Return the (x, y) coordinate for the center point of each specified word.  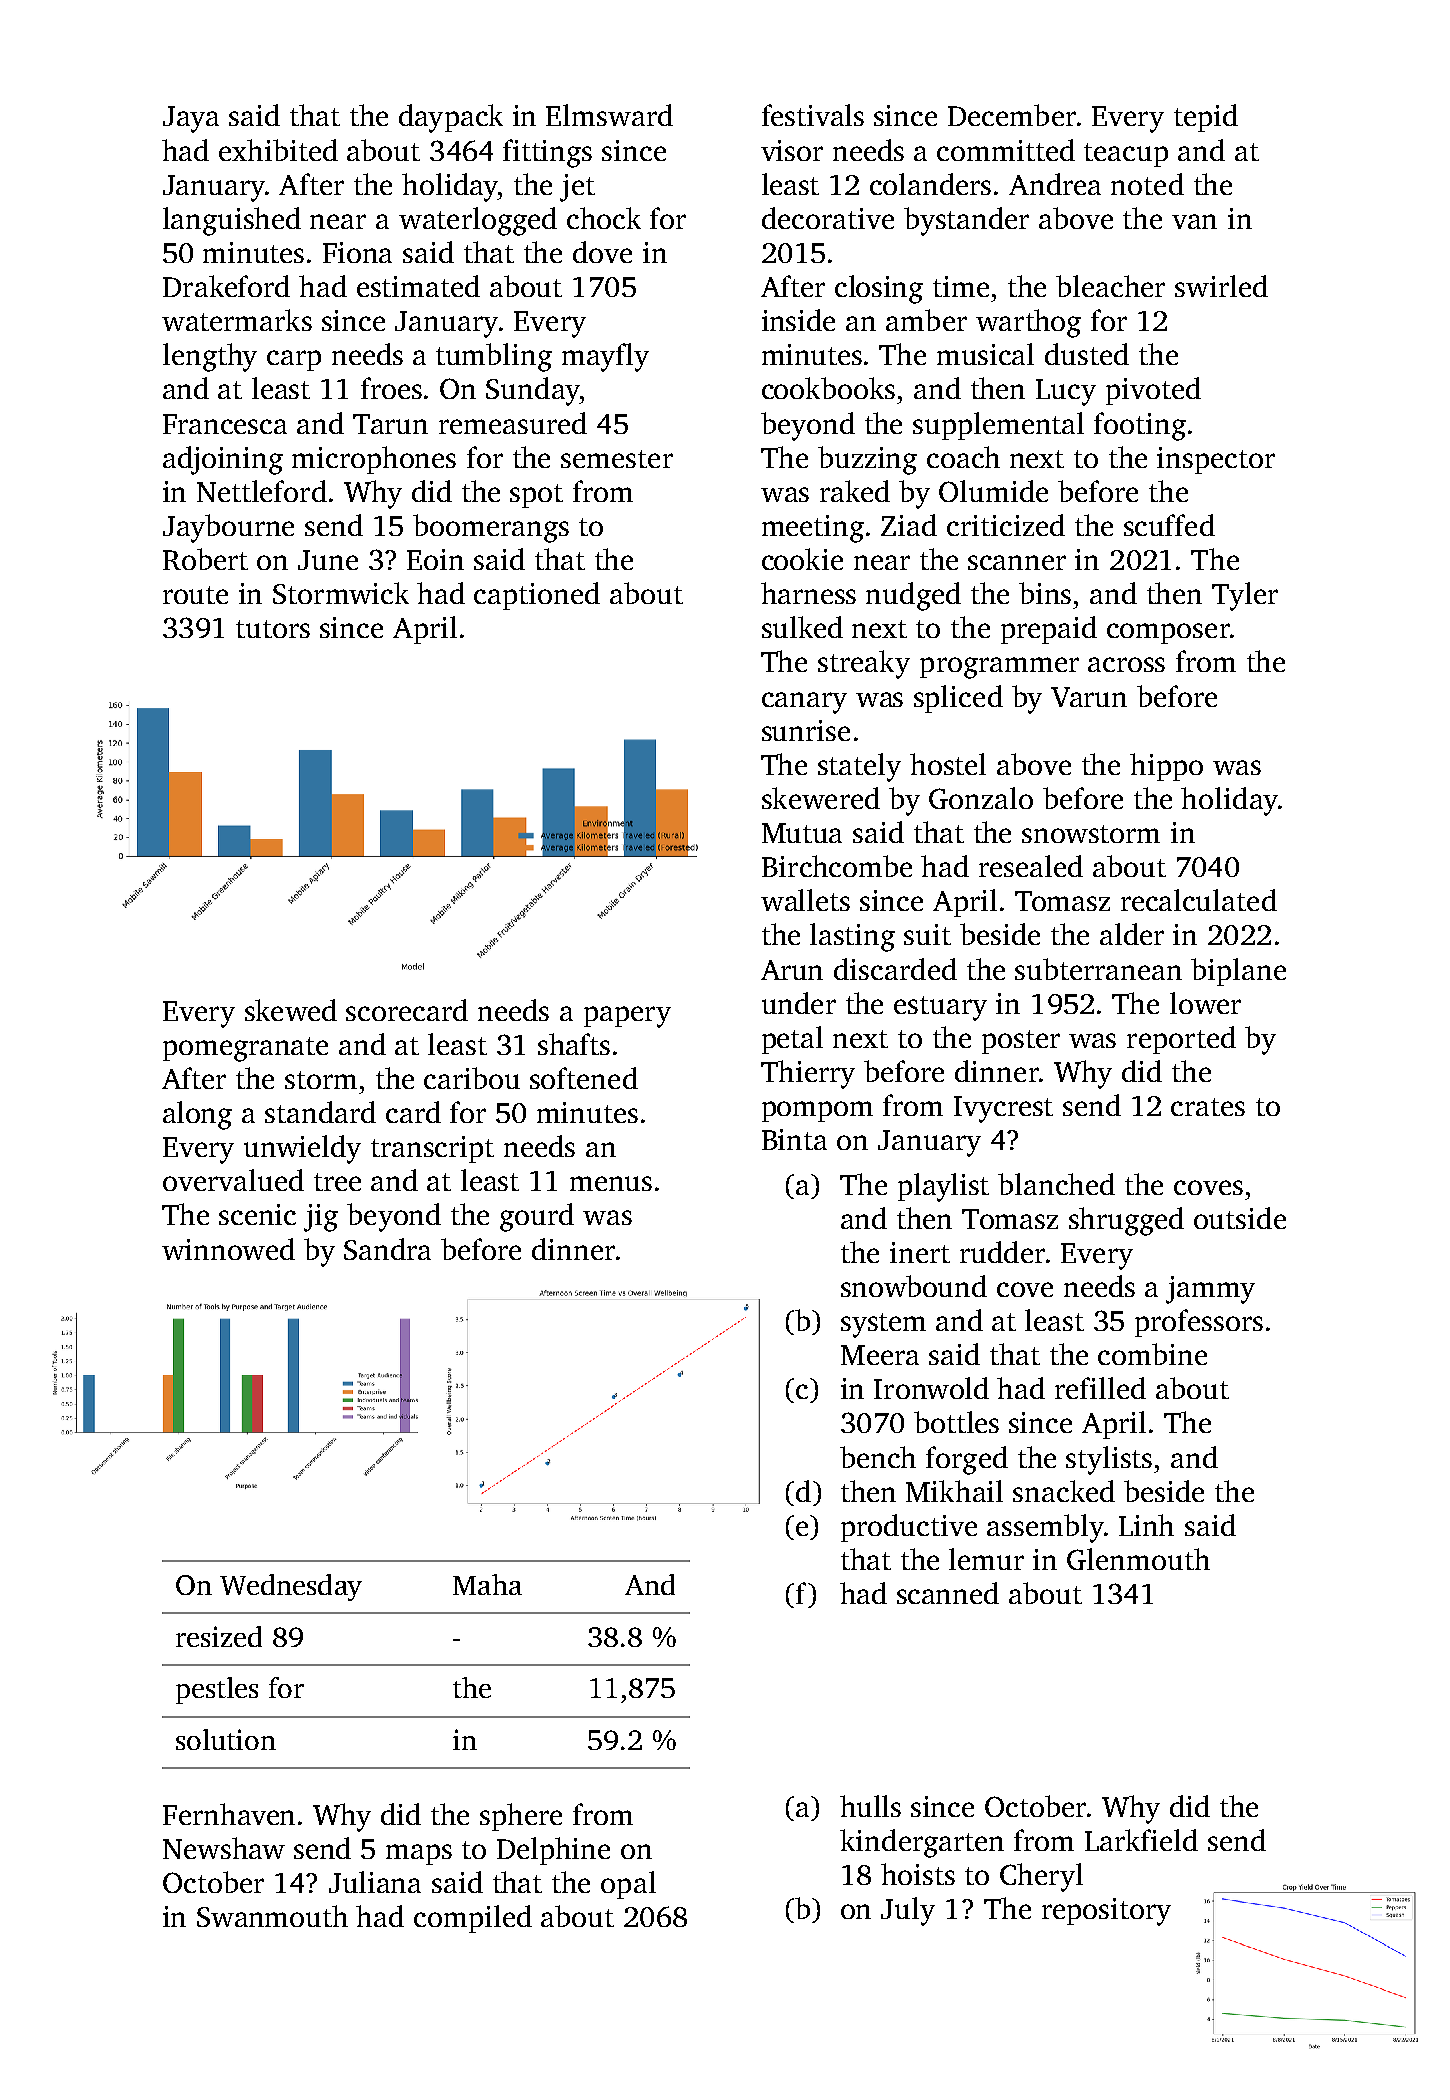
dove (602, 252)
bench (878, 1457)
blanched (1056, 1184)
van (1194, 221)
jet (577, 188)
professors (1199, 1323)
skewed (291, 1010)
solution (226, 1739)
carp (294, 360)
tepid (1206, 118)
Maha (487, 1584)
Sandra (387, 1249)
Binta (794, 1139)
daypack (451, 118)
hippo (1166, 767)
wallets (805, 900)
